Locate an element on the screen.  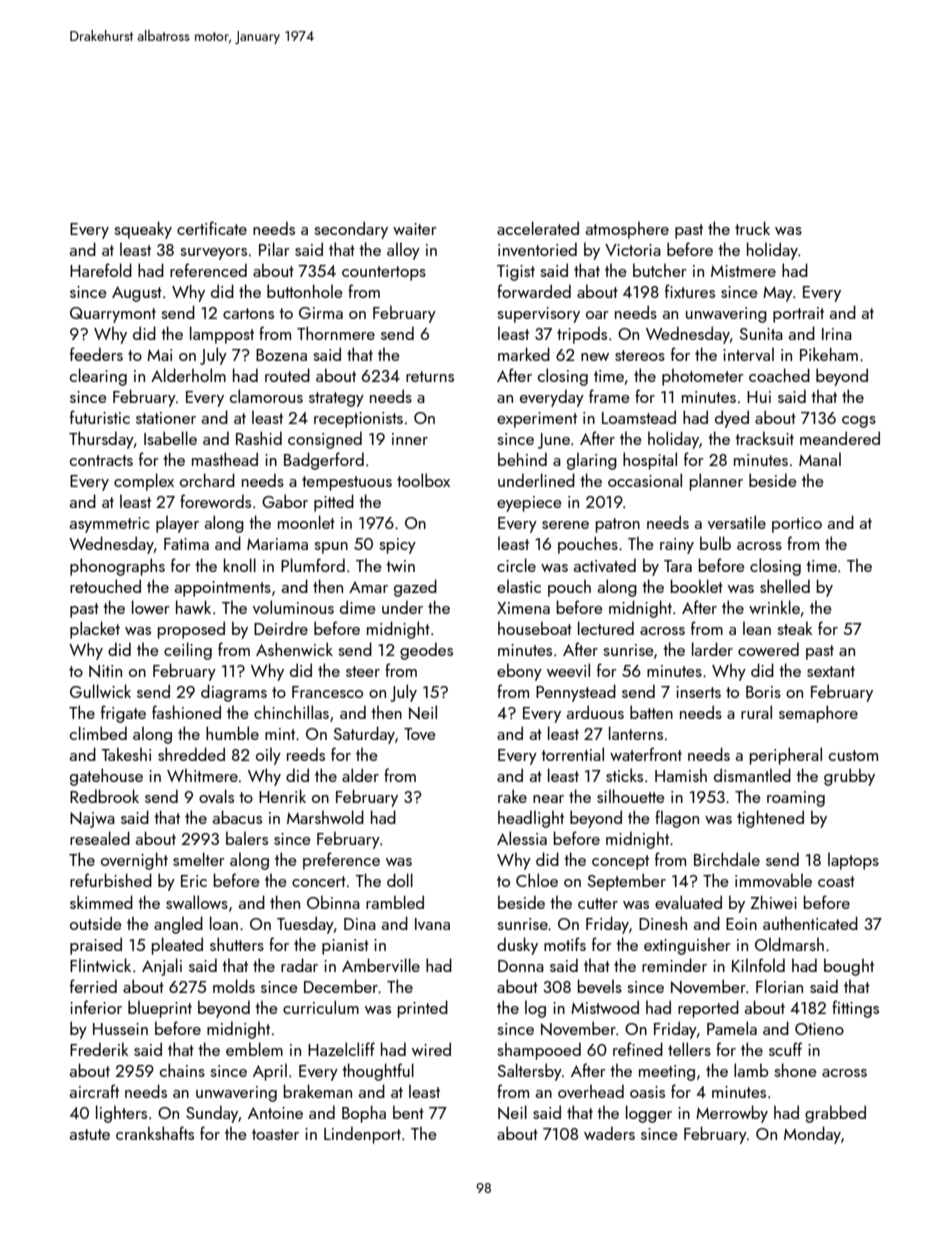
truck is located at coordinates (752, 228).
